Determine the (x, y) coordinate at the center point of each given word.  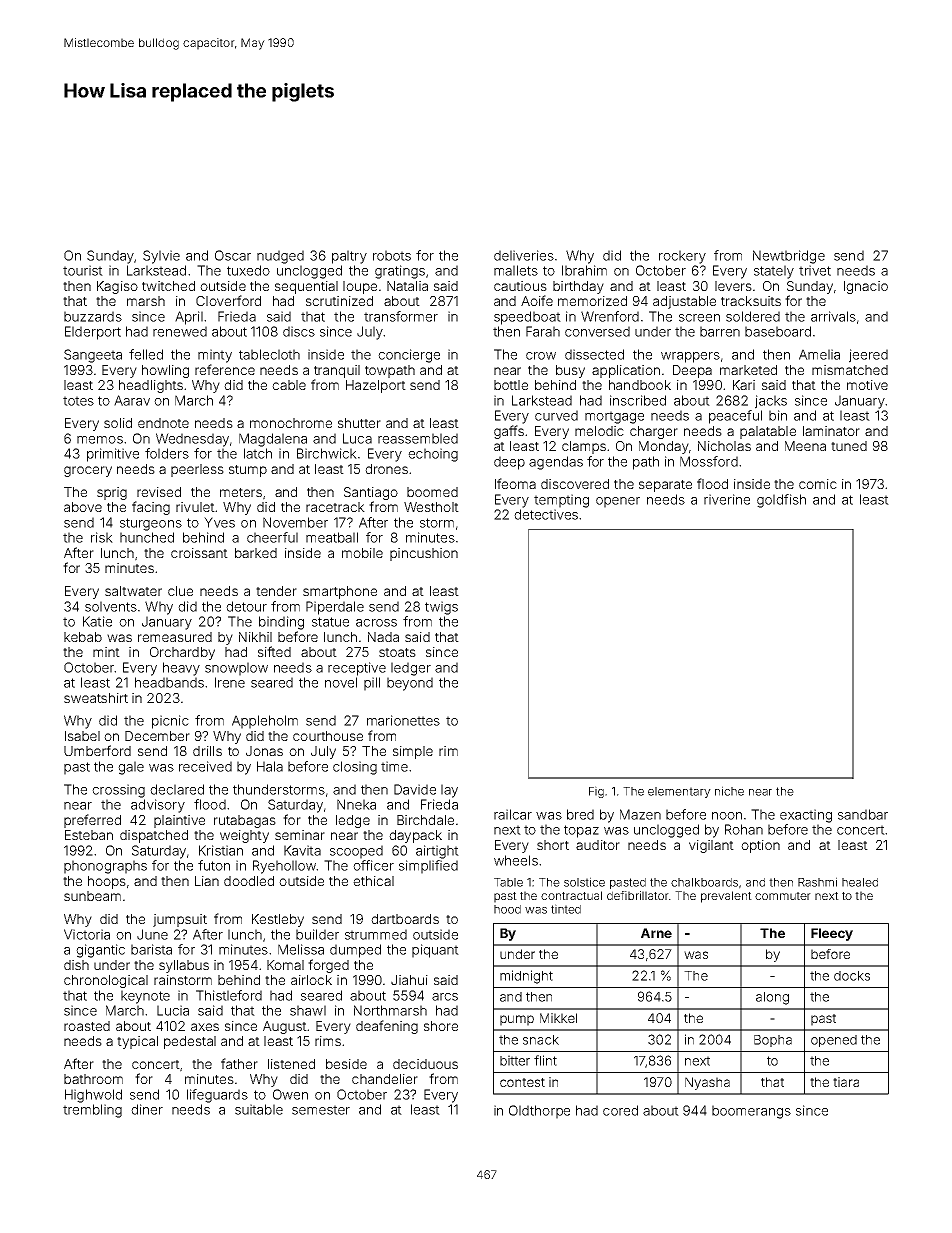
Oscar (233, 255)
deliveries (524, 255)
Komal (285, 965)
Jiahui (409, 980)
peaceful (735, 417)
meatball (332, 537)
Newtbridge (789, 257)
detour (246, 606)
